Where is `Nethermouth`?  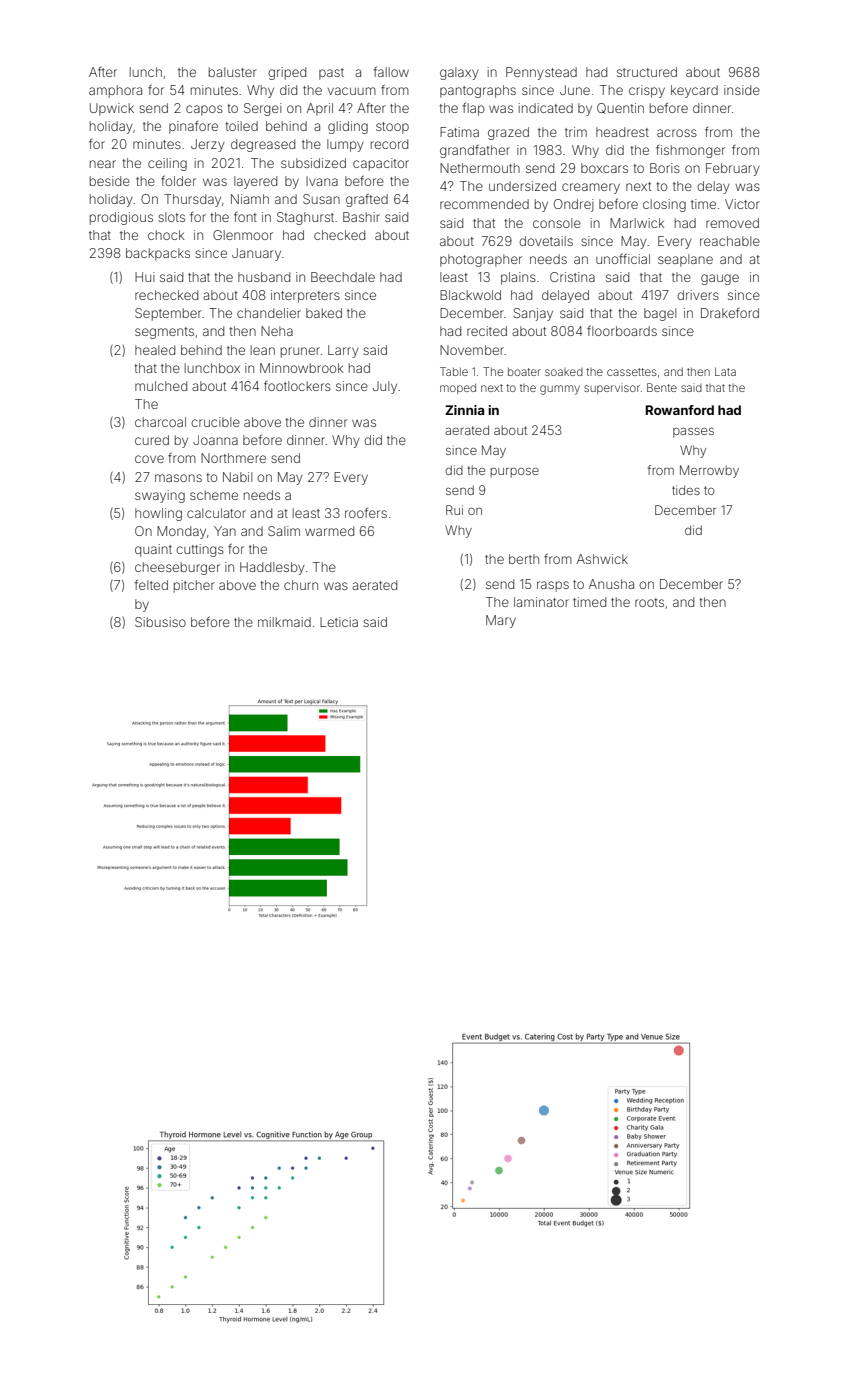 Nethermouth is located at coordinates (480, 168).
